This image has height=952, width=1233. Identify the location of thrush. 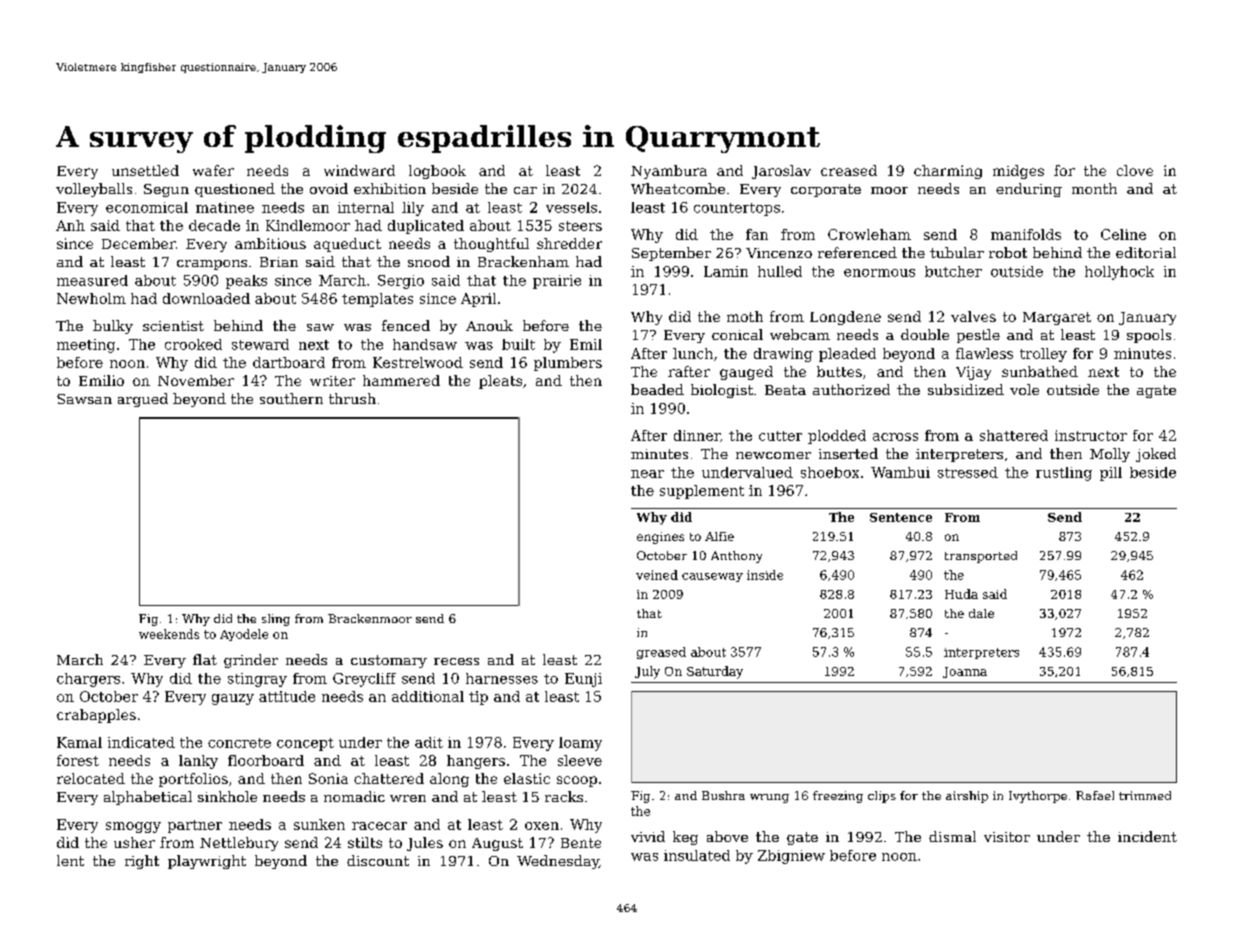
(352, 398).
